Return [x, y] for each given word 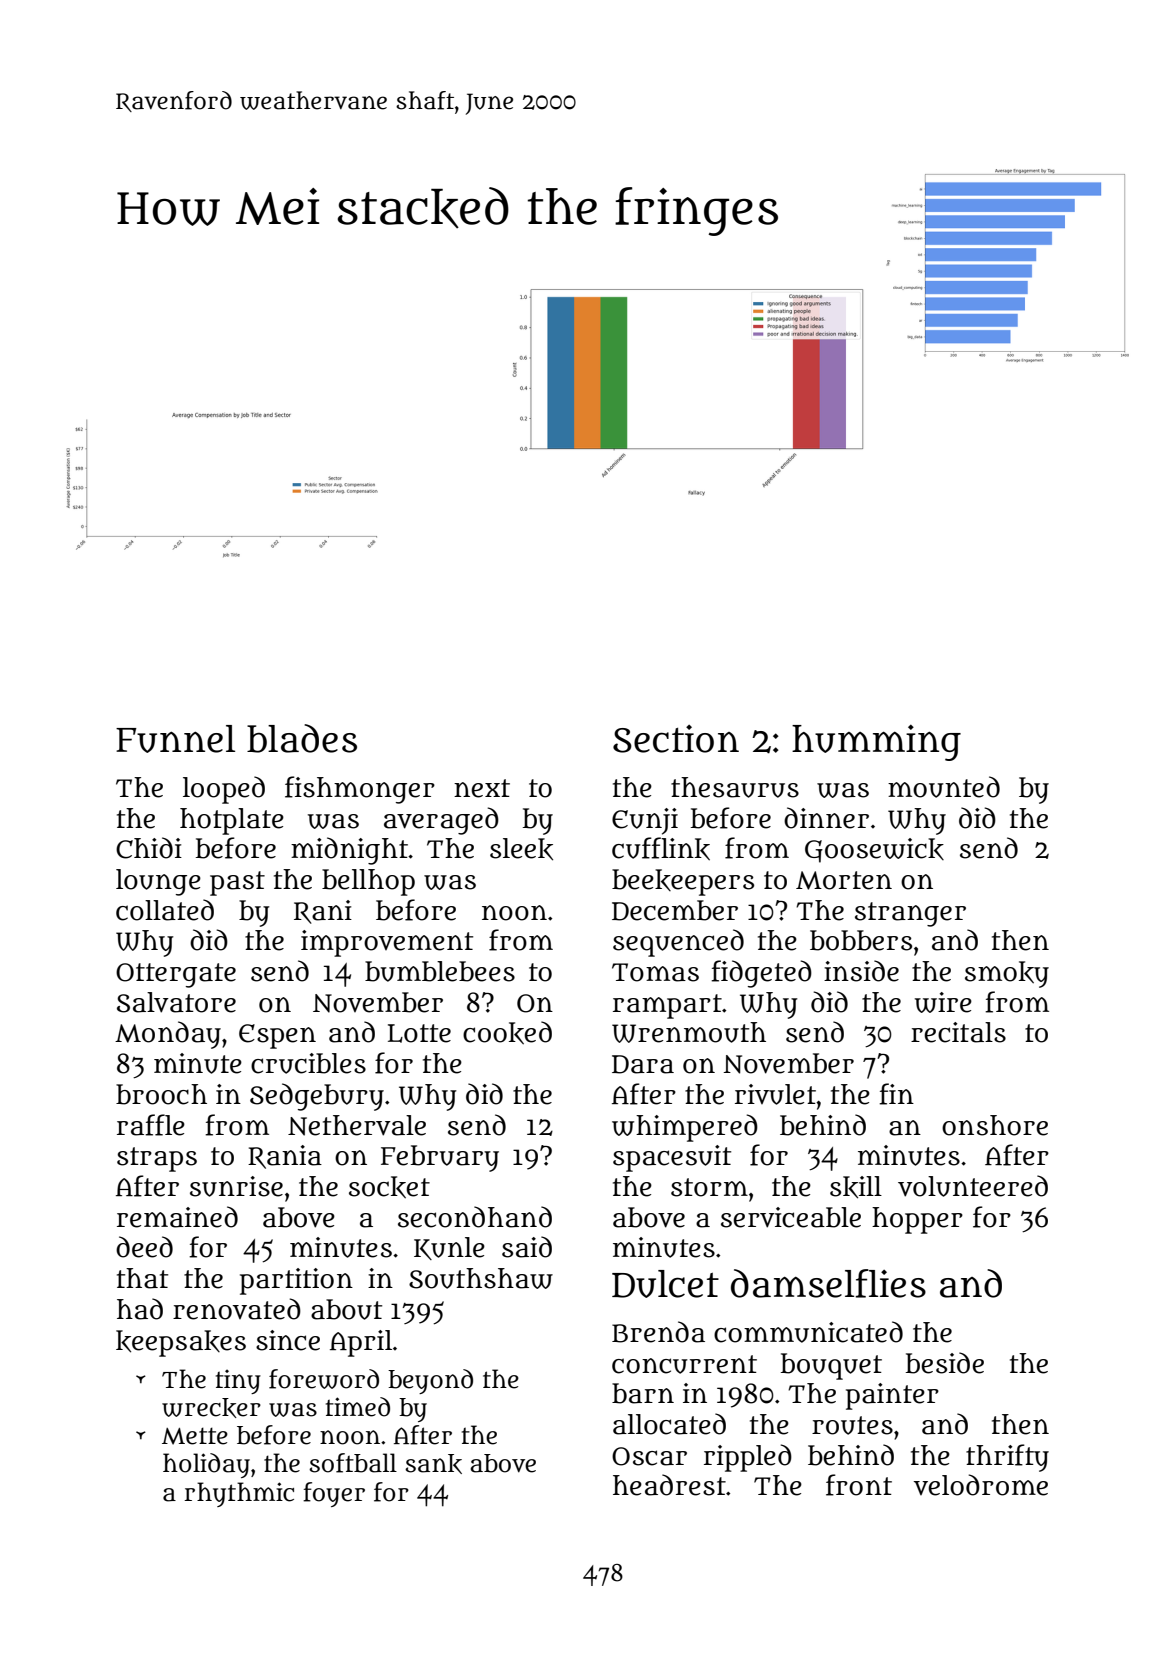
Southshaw [481, 1278]
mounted [944, 787]
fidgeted [761, 974]
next [482, 788]
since [288, 1340]
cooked [507, 1033]
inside [861, 971]
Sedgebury [317, 1097]
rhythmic [239, 1494]
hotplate [232, 821]
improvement [387, 943]
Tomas [655, 972]
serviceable [791, 1217]
